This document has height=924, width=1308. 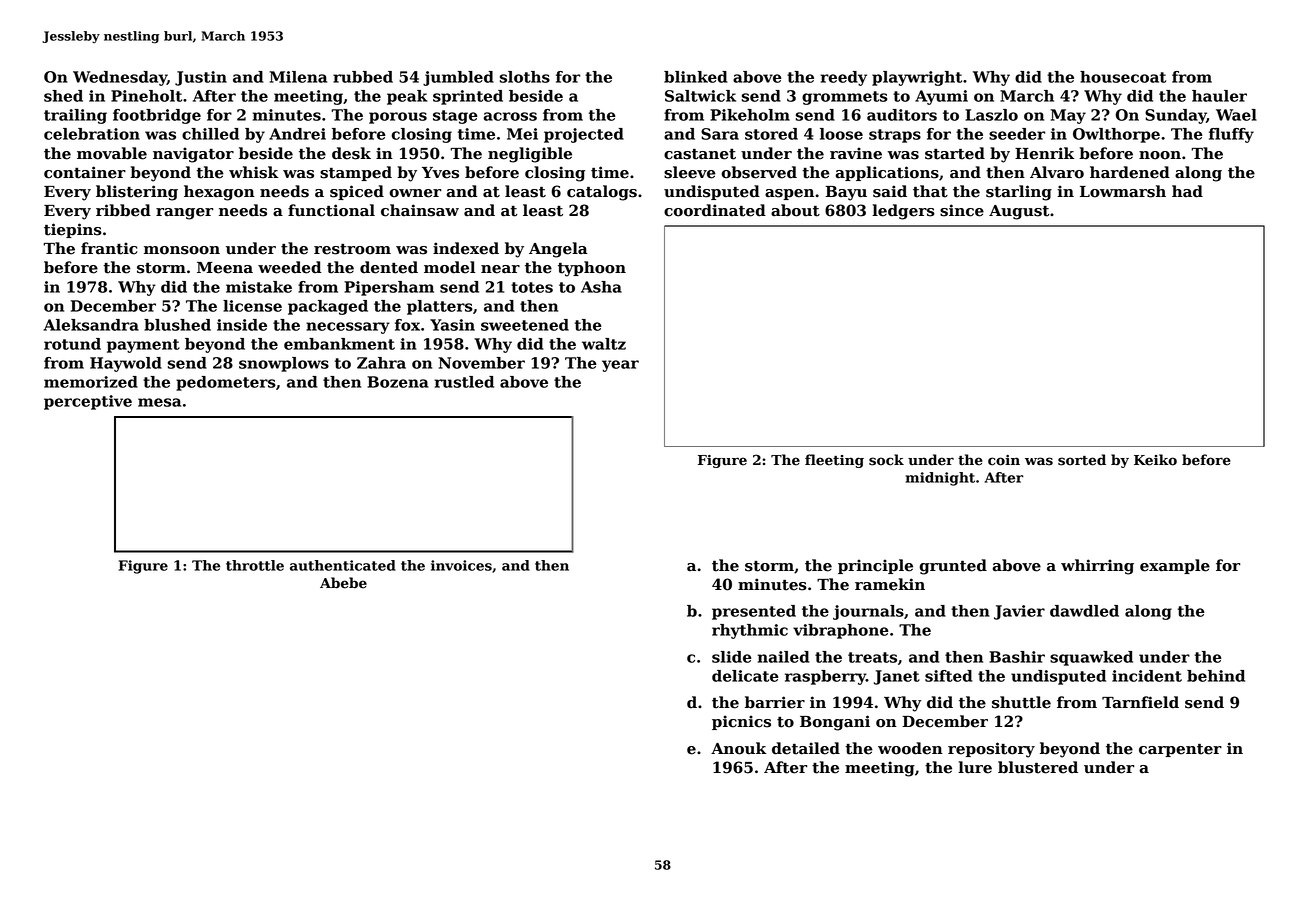 What do you see at coordinates (695, 77) in the document?
I see `blinked` at bounding box center [695, 77].
